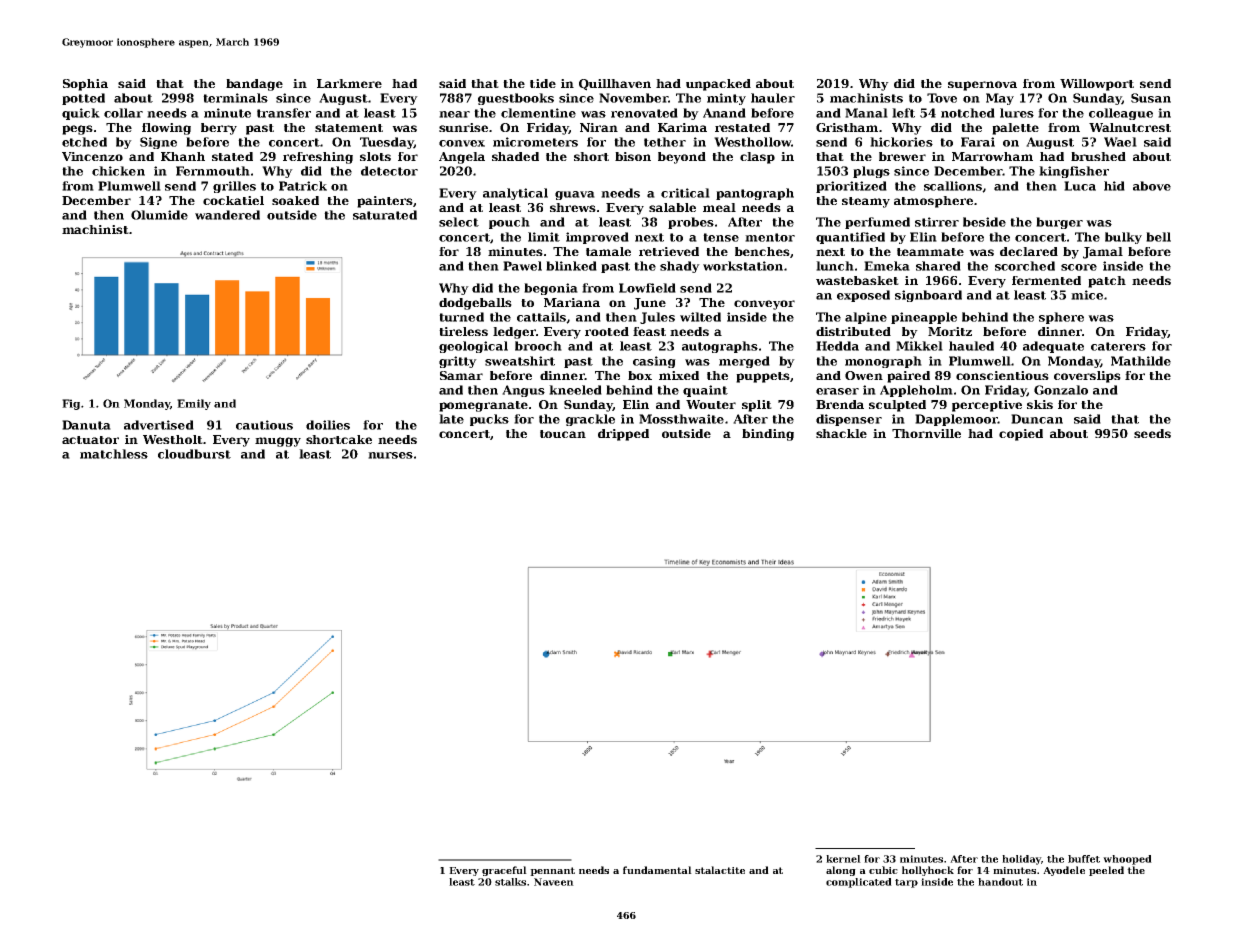 This screenshot has height=952, width=1233. I want to click on graceful, so click(504, 871).
